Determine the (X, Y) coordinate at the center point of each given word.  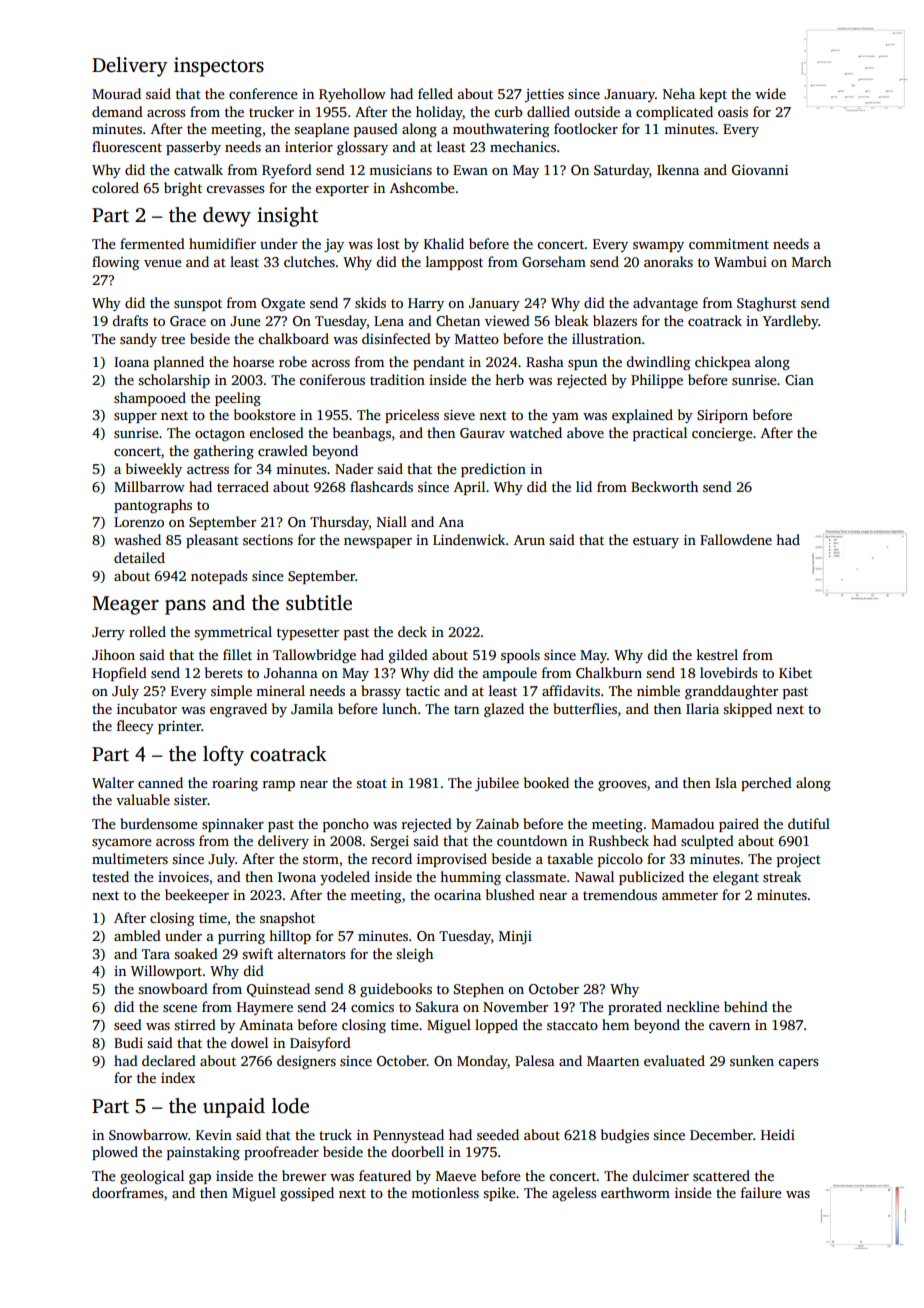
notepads (219, 577)
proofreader (281, 1153)
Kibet (795, 672)
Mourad (116, 93)
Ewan (470, 170)
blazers (615, 320)
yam (565, 418)
